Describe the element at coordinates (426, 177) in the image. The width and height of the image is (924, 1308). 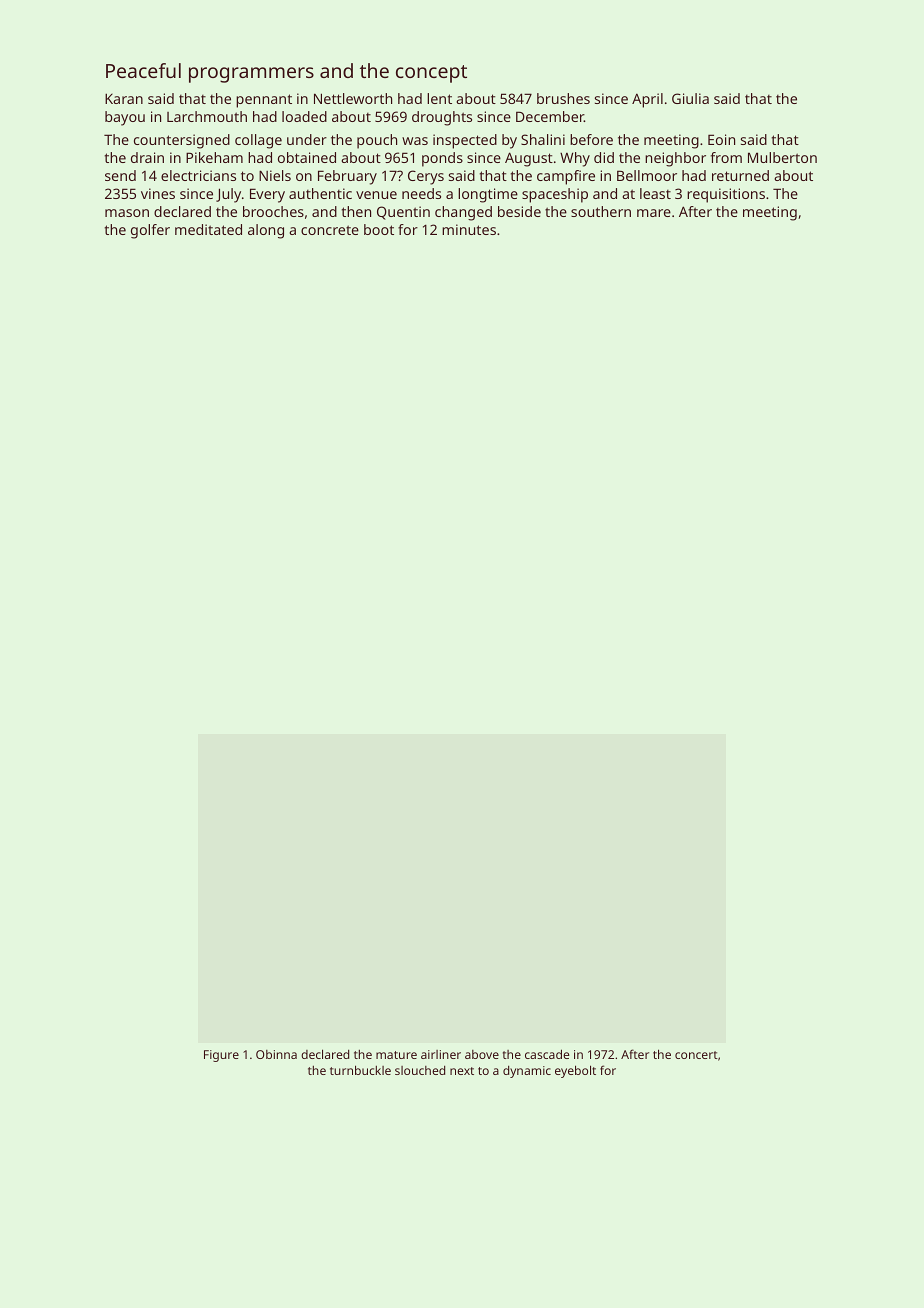
I see `Cerys` at that location.
